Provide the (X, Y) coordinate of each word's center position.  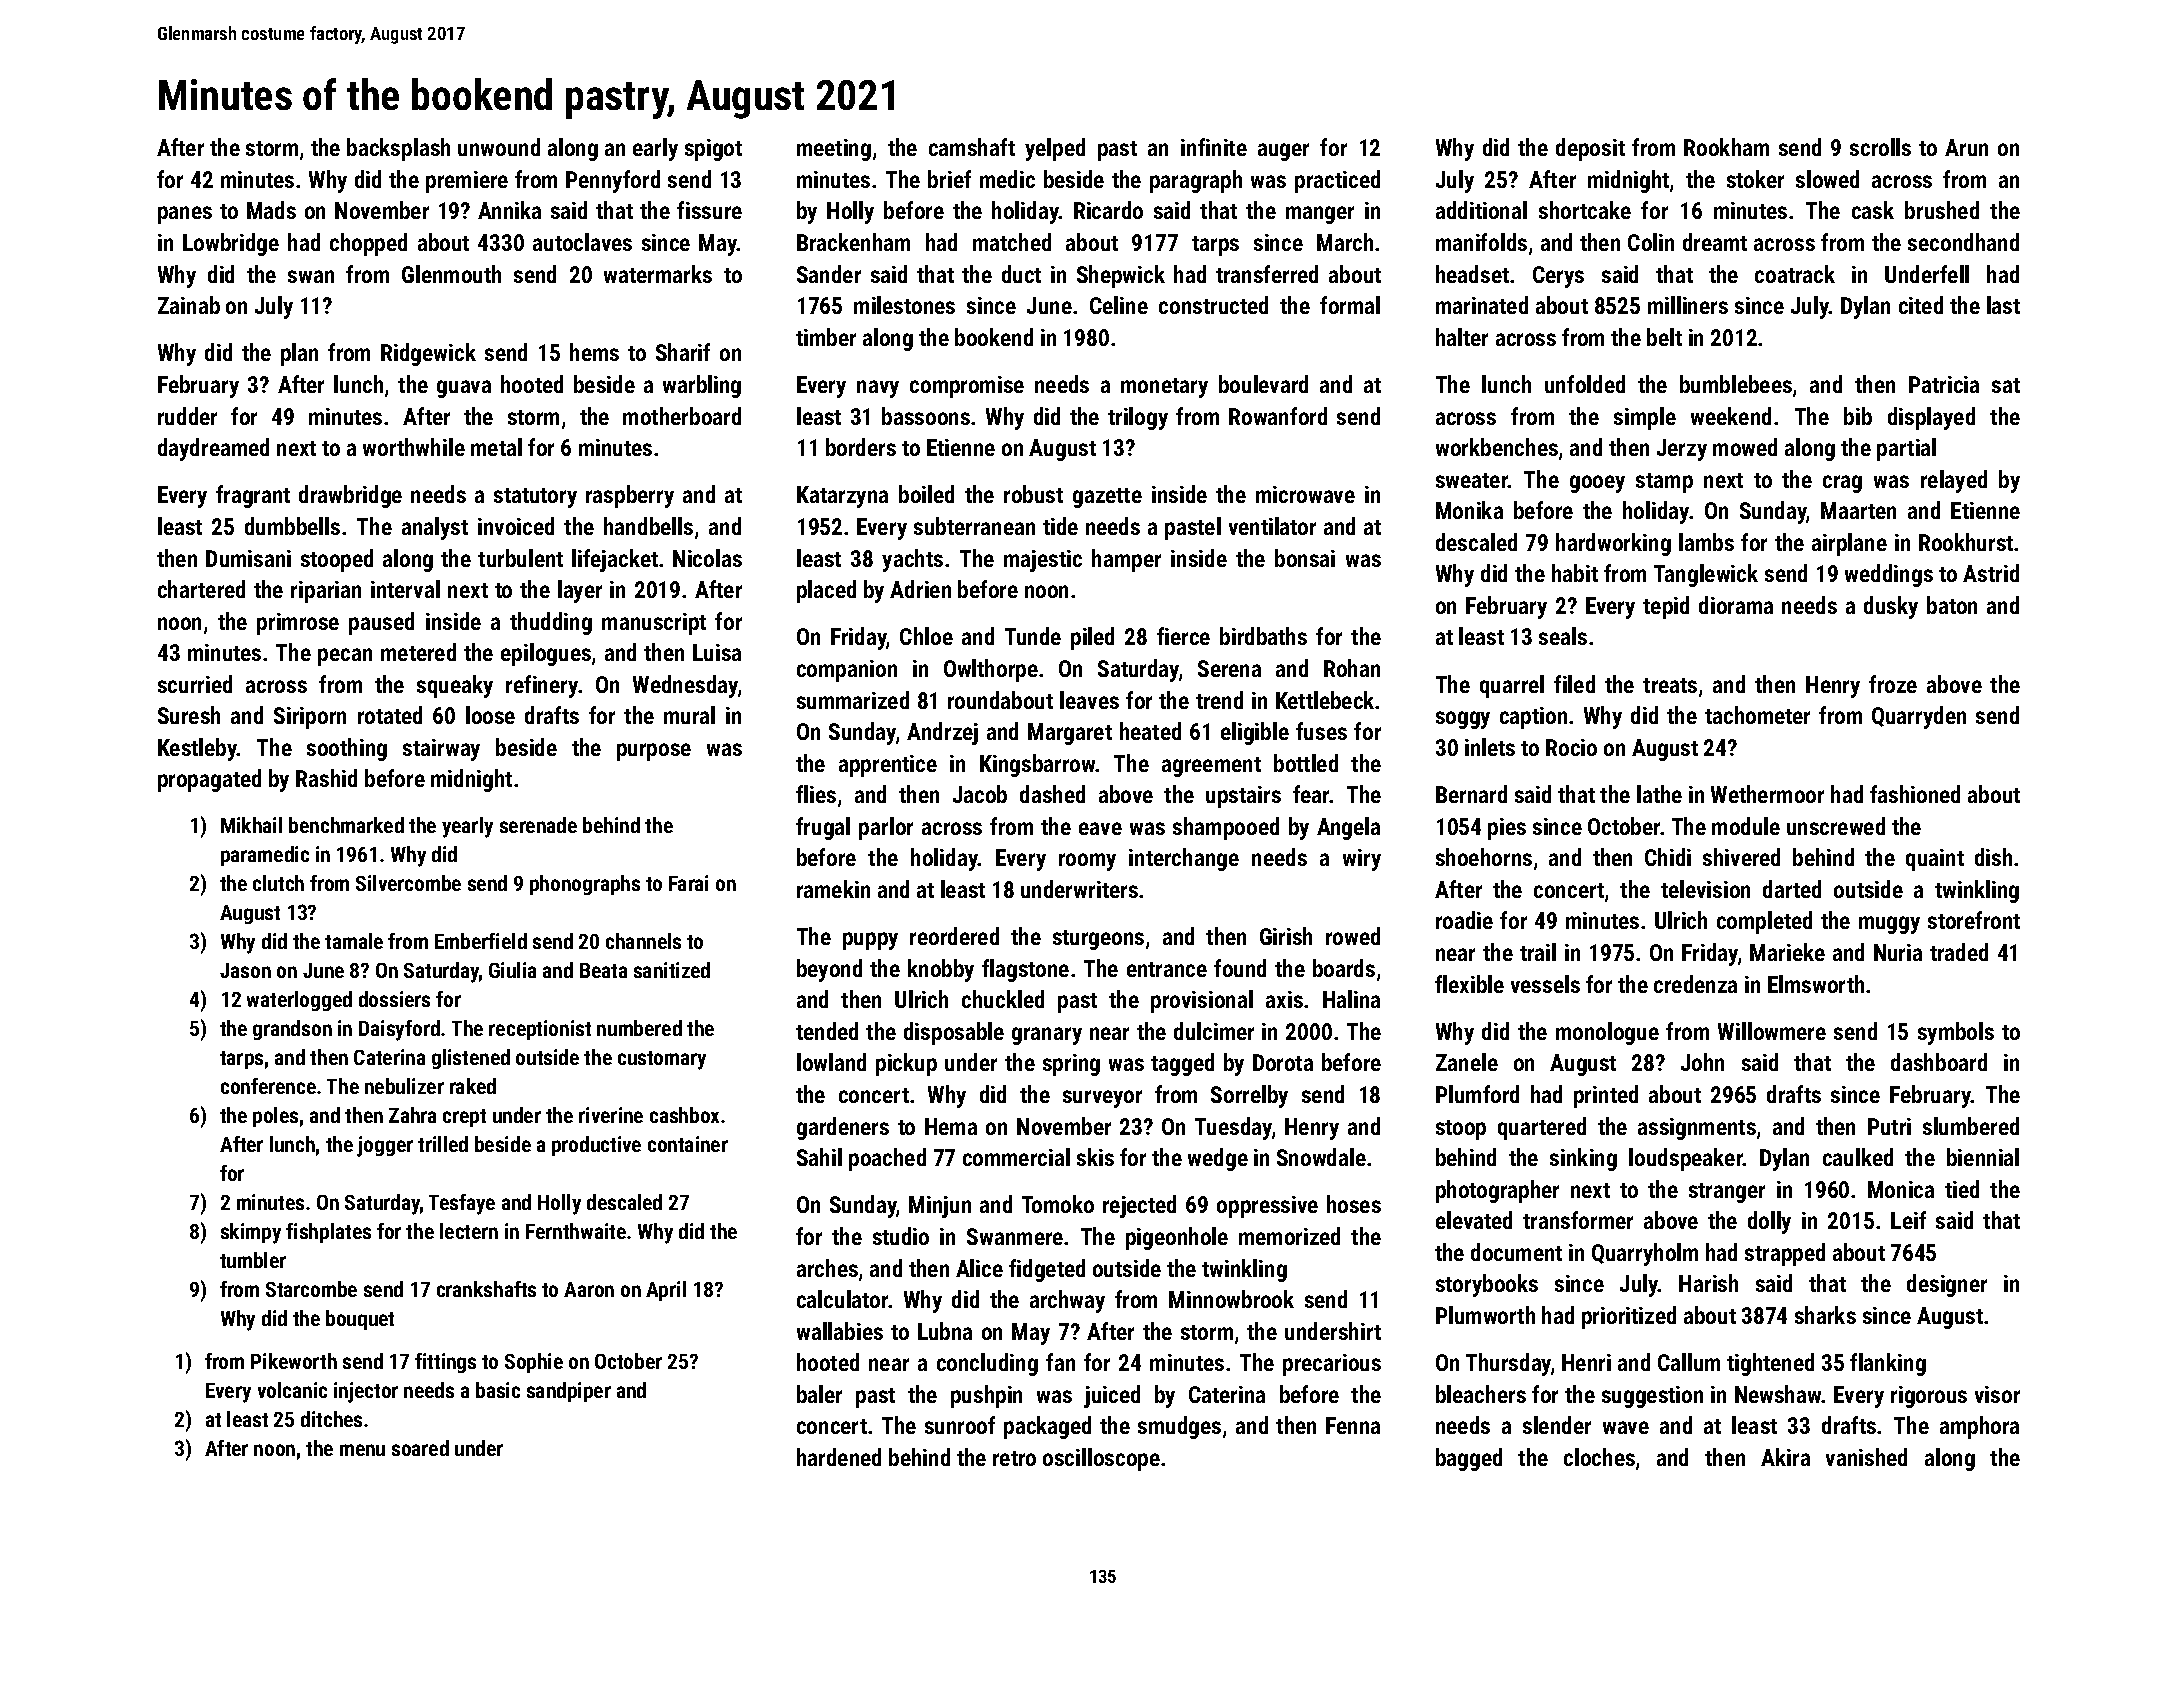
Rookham (1726, 147)
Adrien (920, 589)
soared (420, 1448)
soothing (347, 749)
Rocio (1571, 747)
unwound (499, 147)
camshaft (972, 147)
